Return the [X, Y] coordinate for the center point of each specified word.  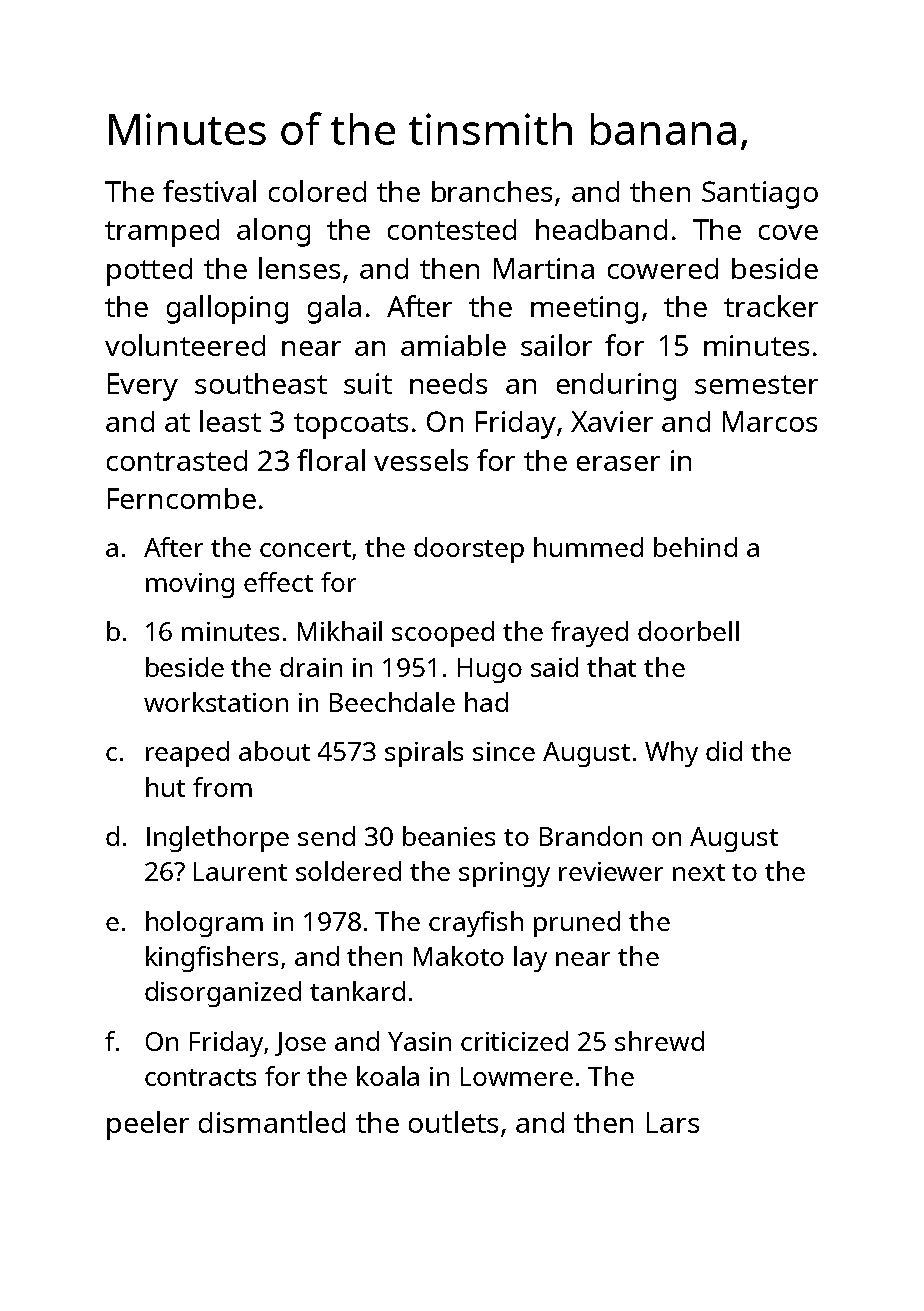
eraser [618, 463]
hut [165, 787]
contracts [200, 1077]
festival [209, 191]
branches [492, 191]
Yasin [419, 1041]
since [504, 751]
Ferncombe [182, 498]
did [724, 751]
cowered [663, 268]
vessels [421, 460]
